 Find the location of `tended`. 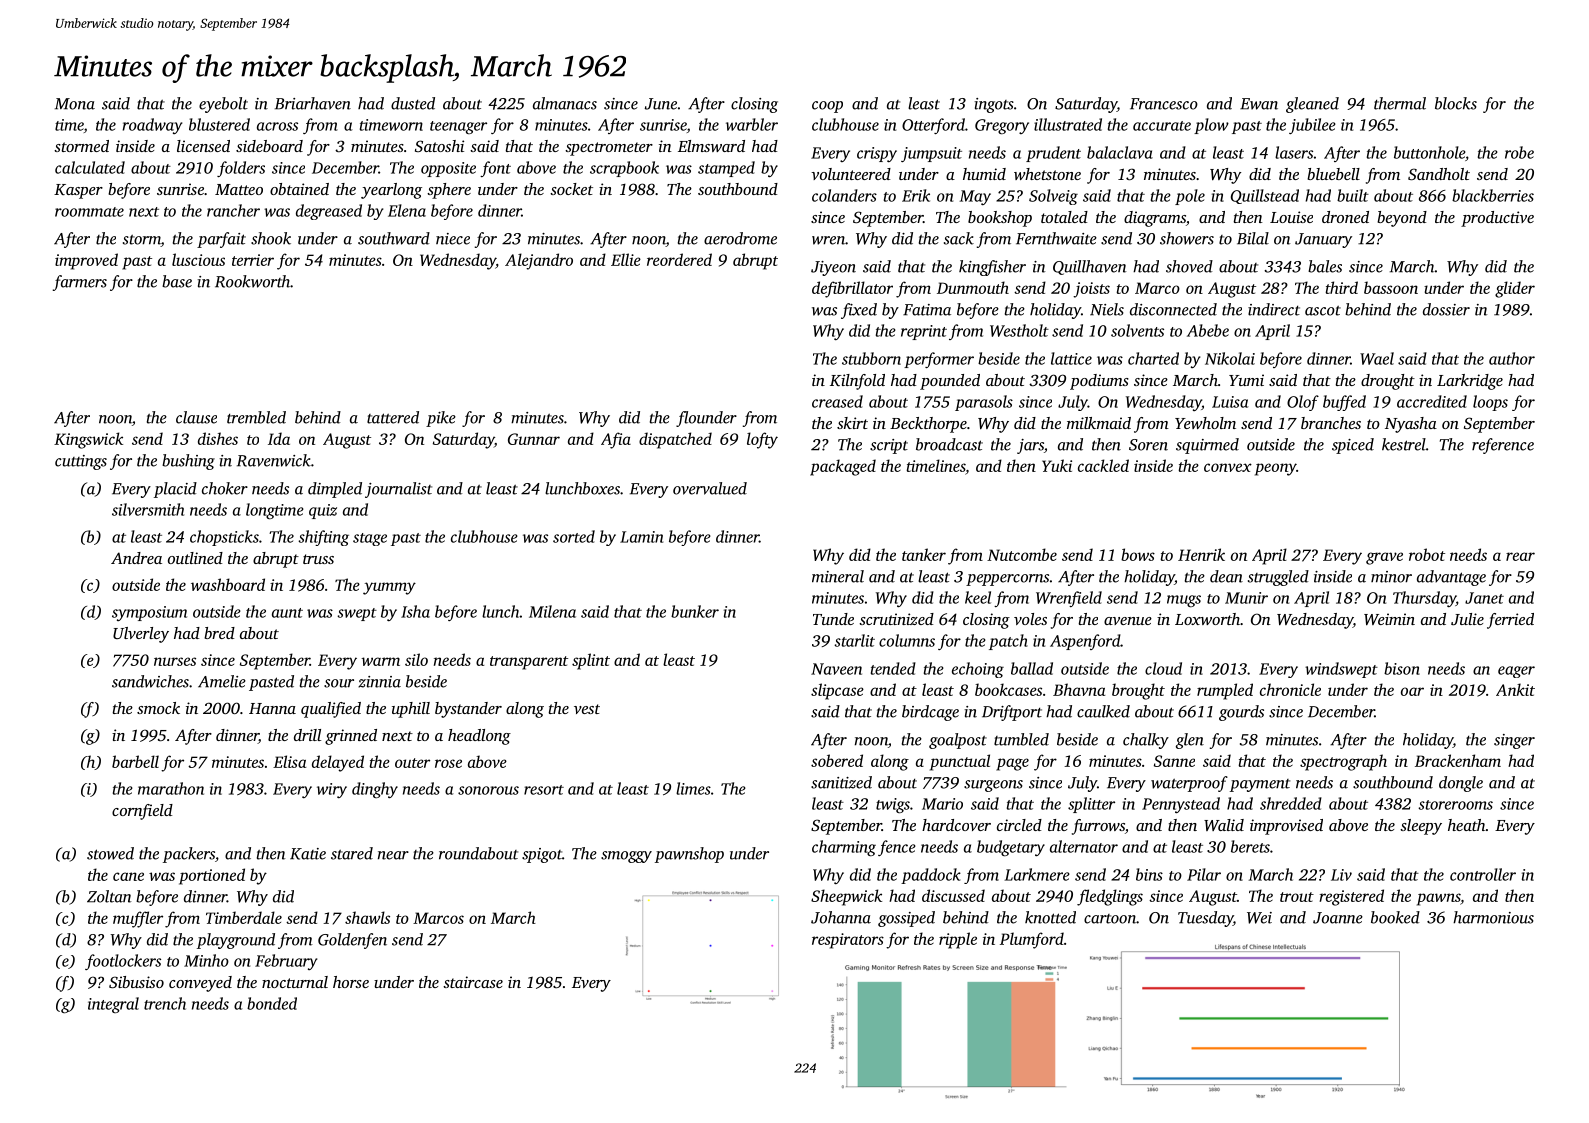

tended is located at coordinates (893, 668).
